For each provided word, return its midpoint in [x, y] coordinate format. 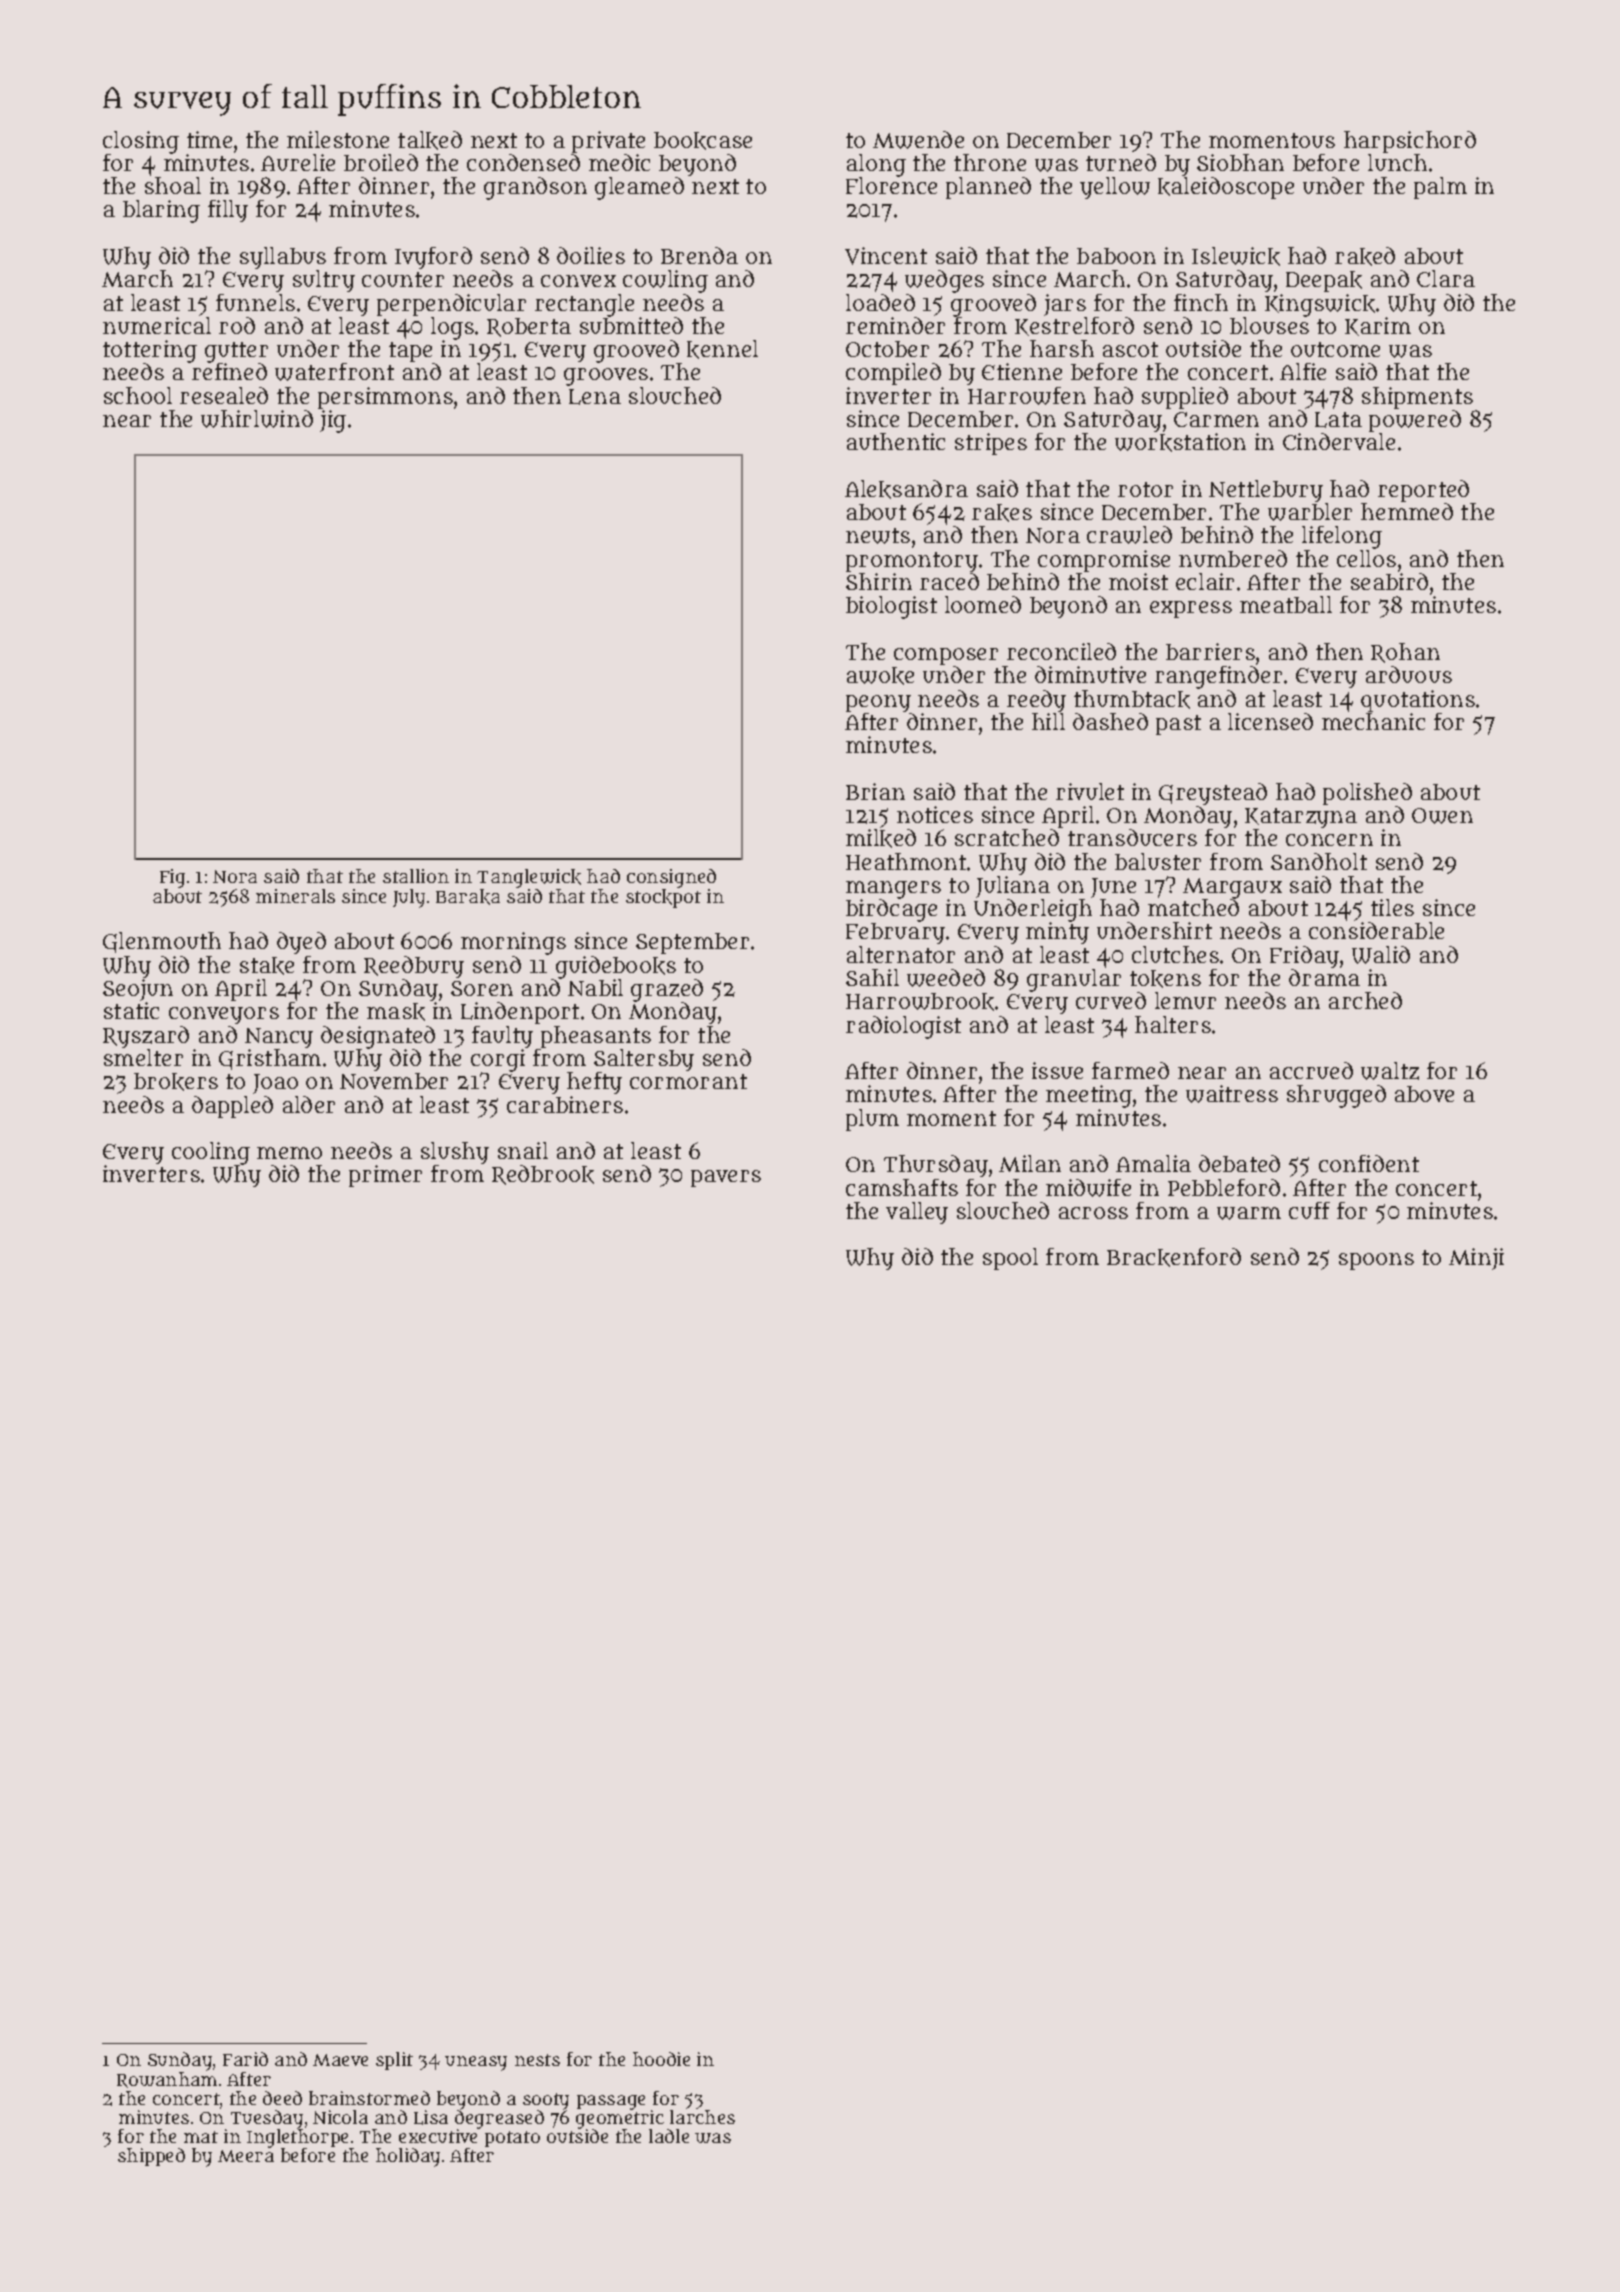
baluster [1158, 861]
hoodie [661, 2059]
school [138, 395]
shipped [151, 2157]
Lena [595, 397]
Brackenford [1174, 1257]
